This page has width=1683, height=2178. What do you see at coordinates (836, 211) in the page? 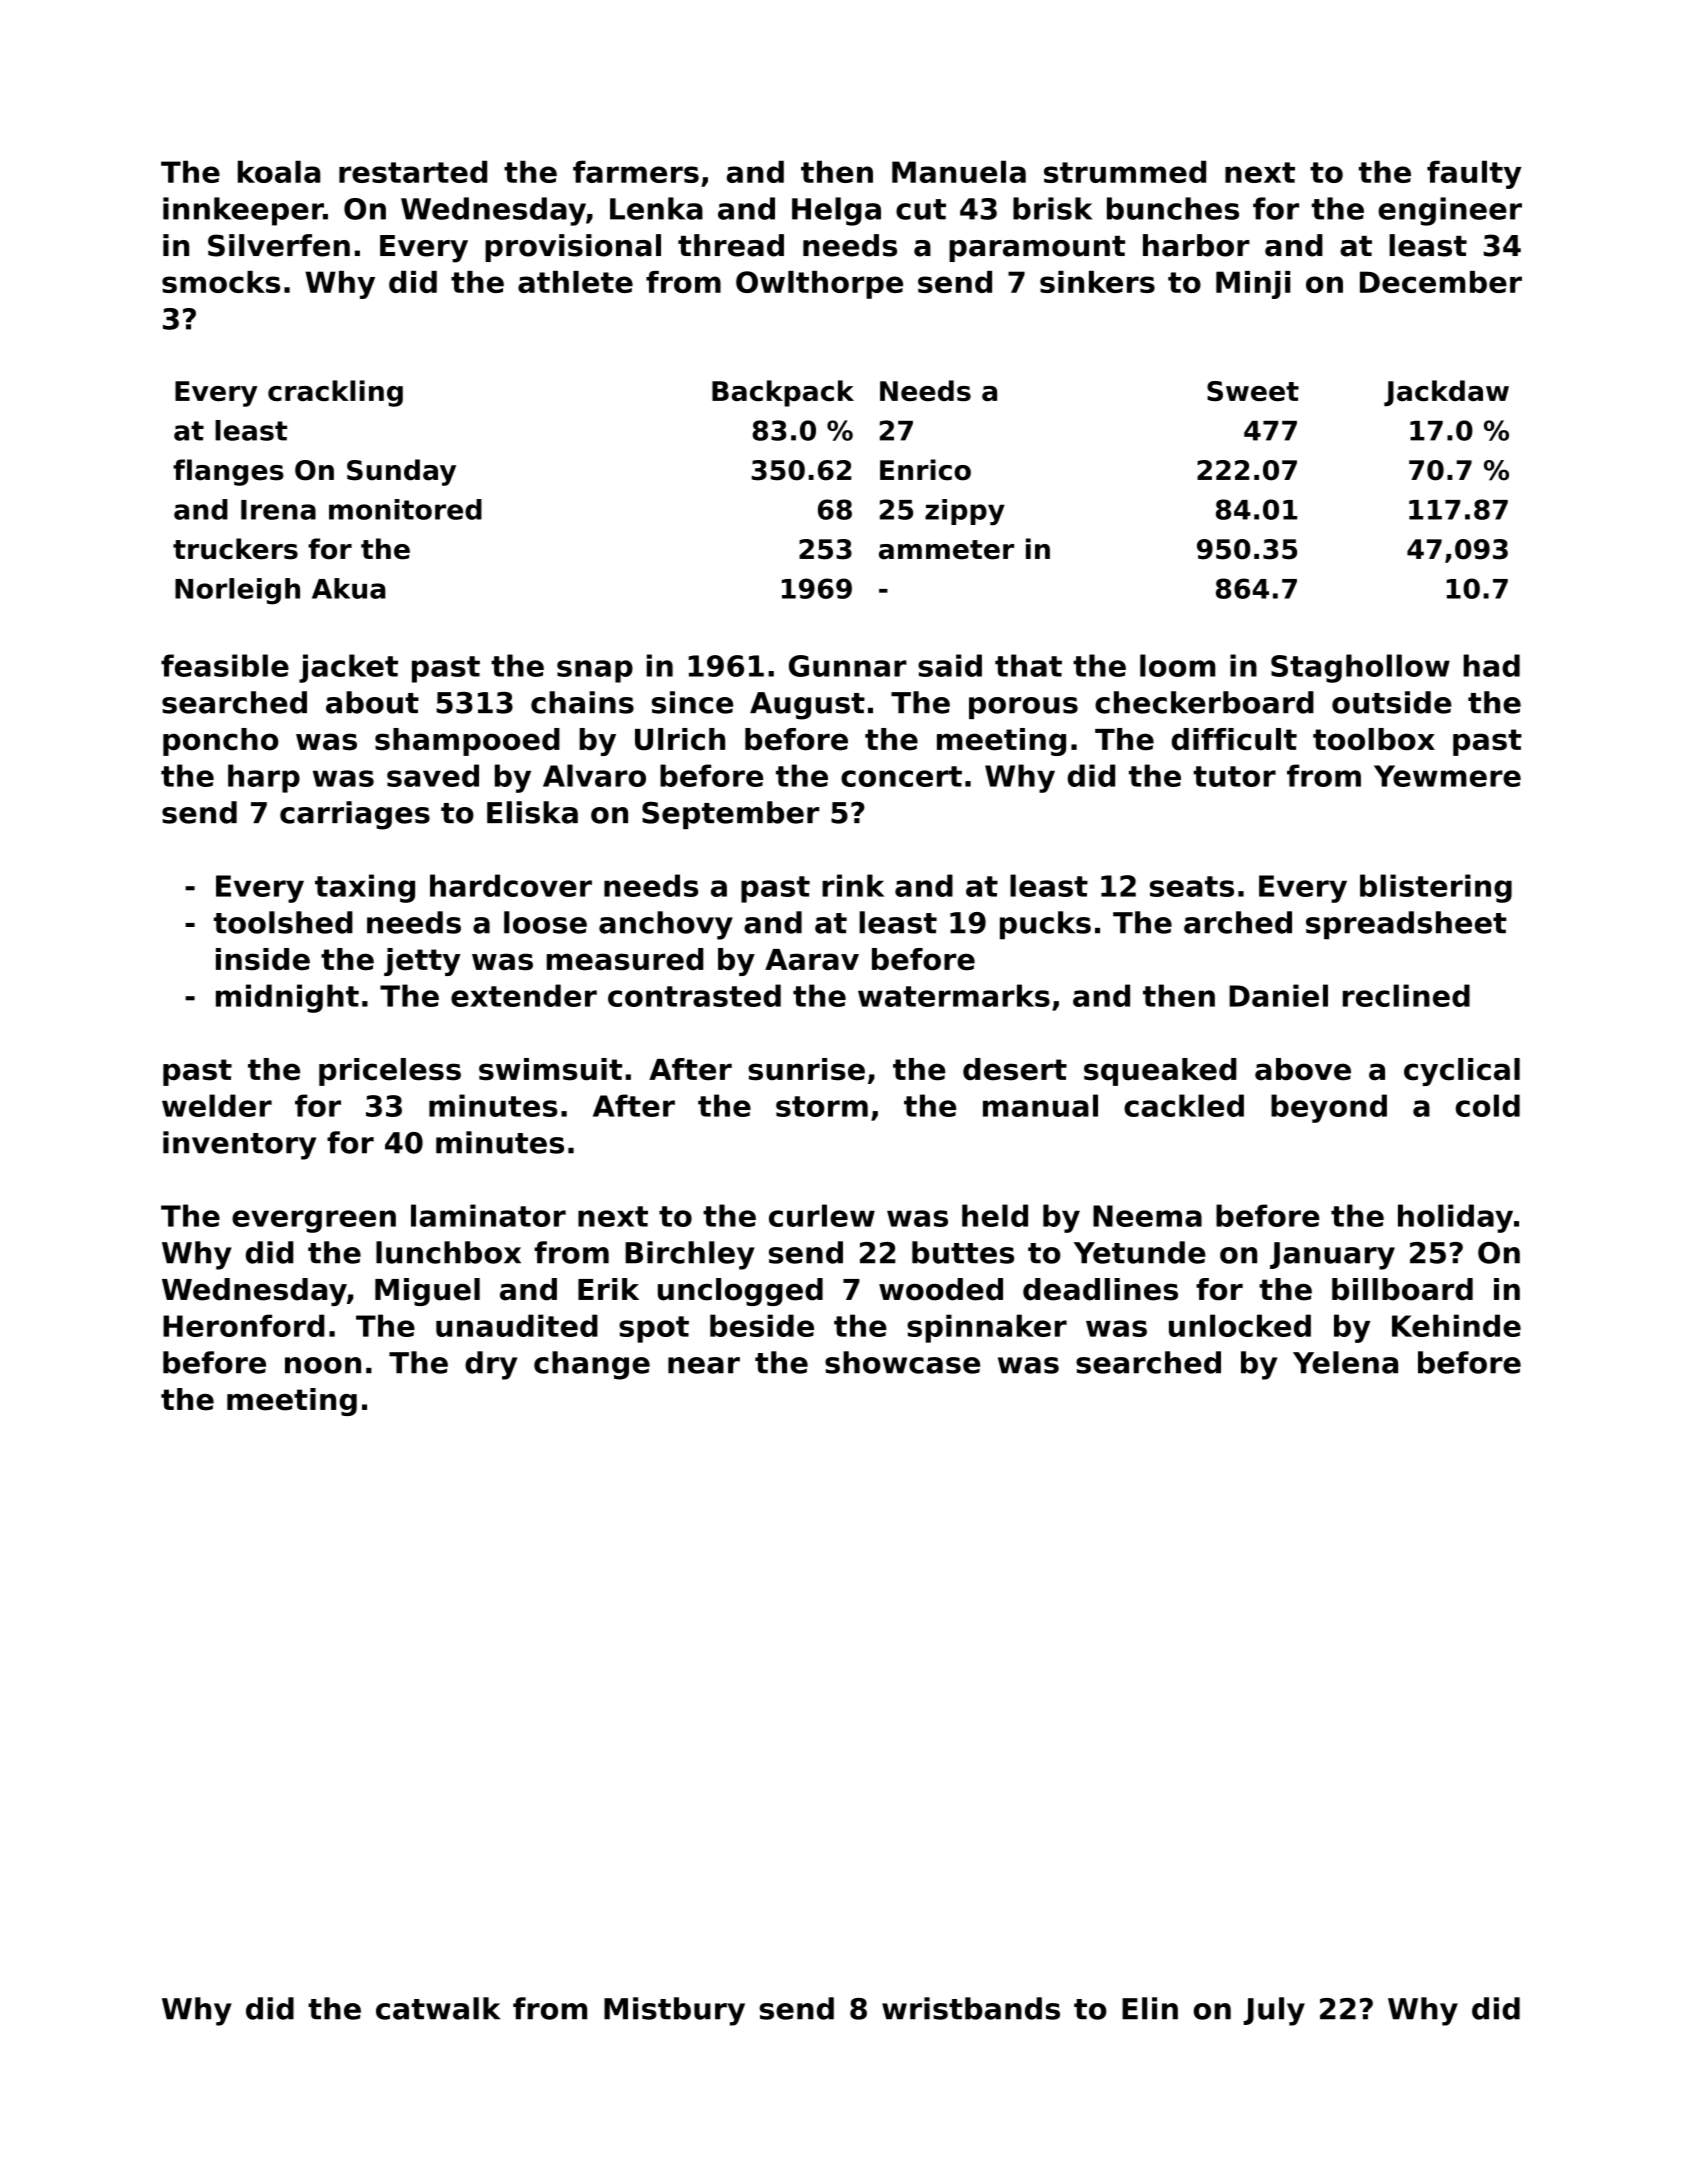
I see `Helga` at bounding box center [836, 211].
